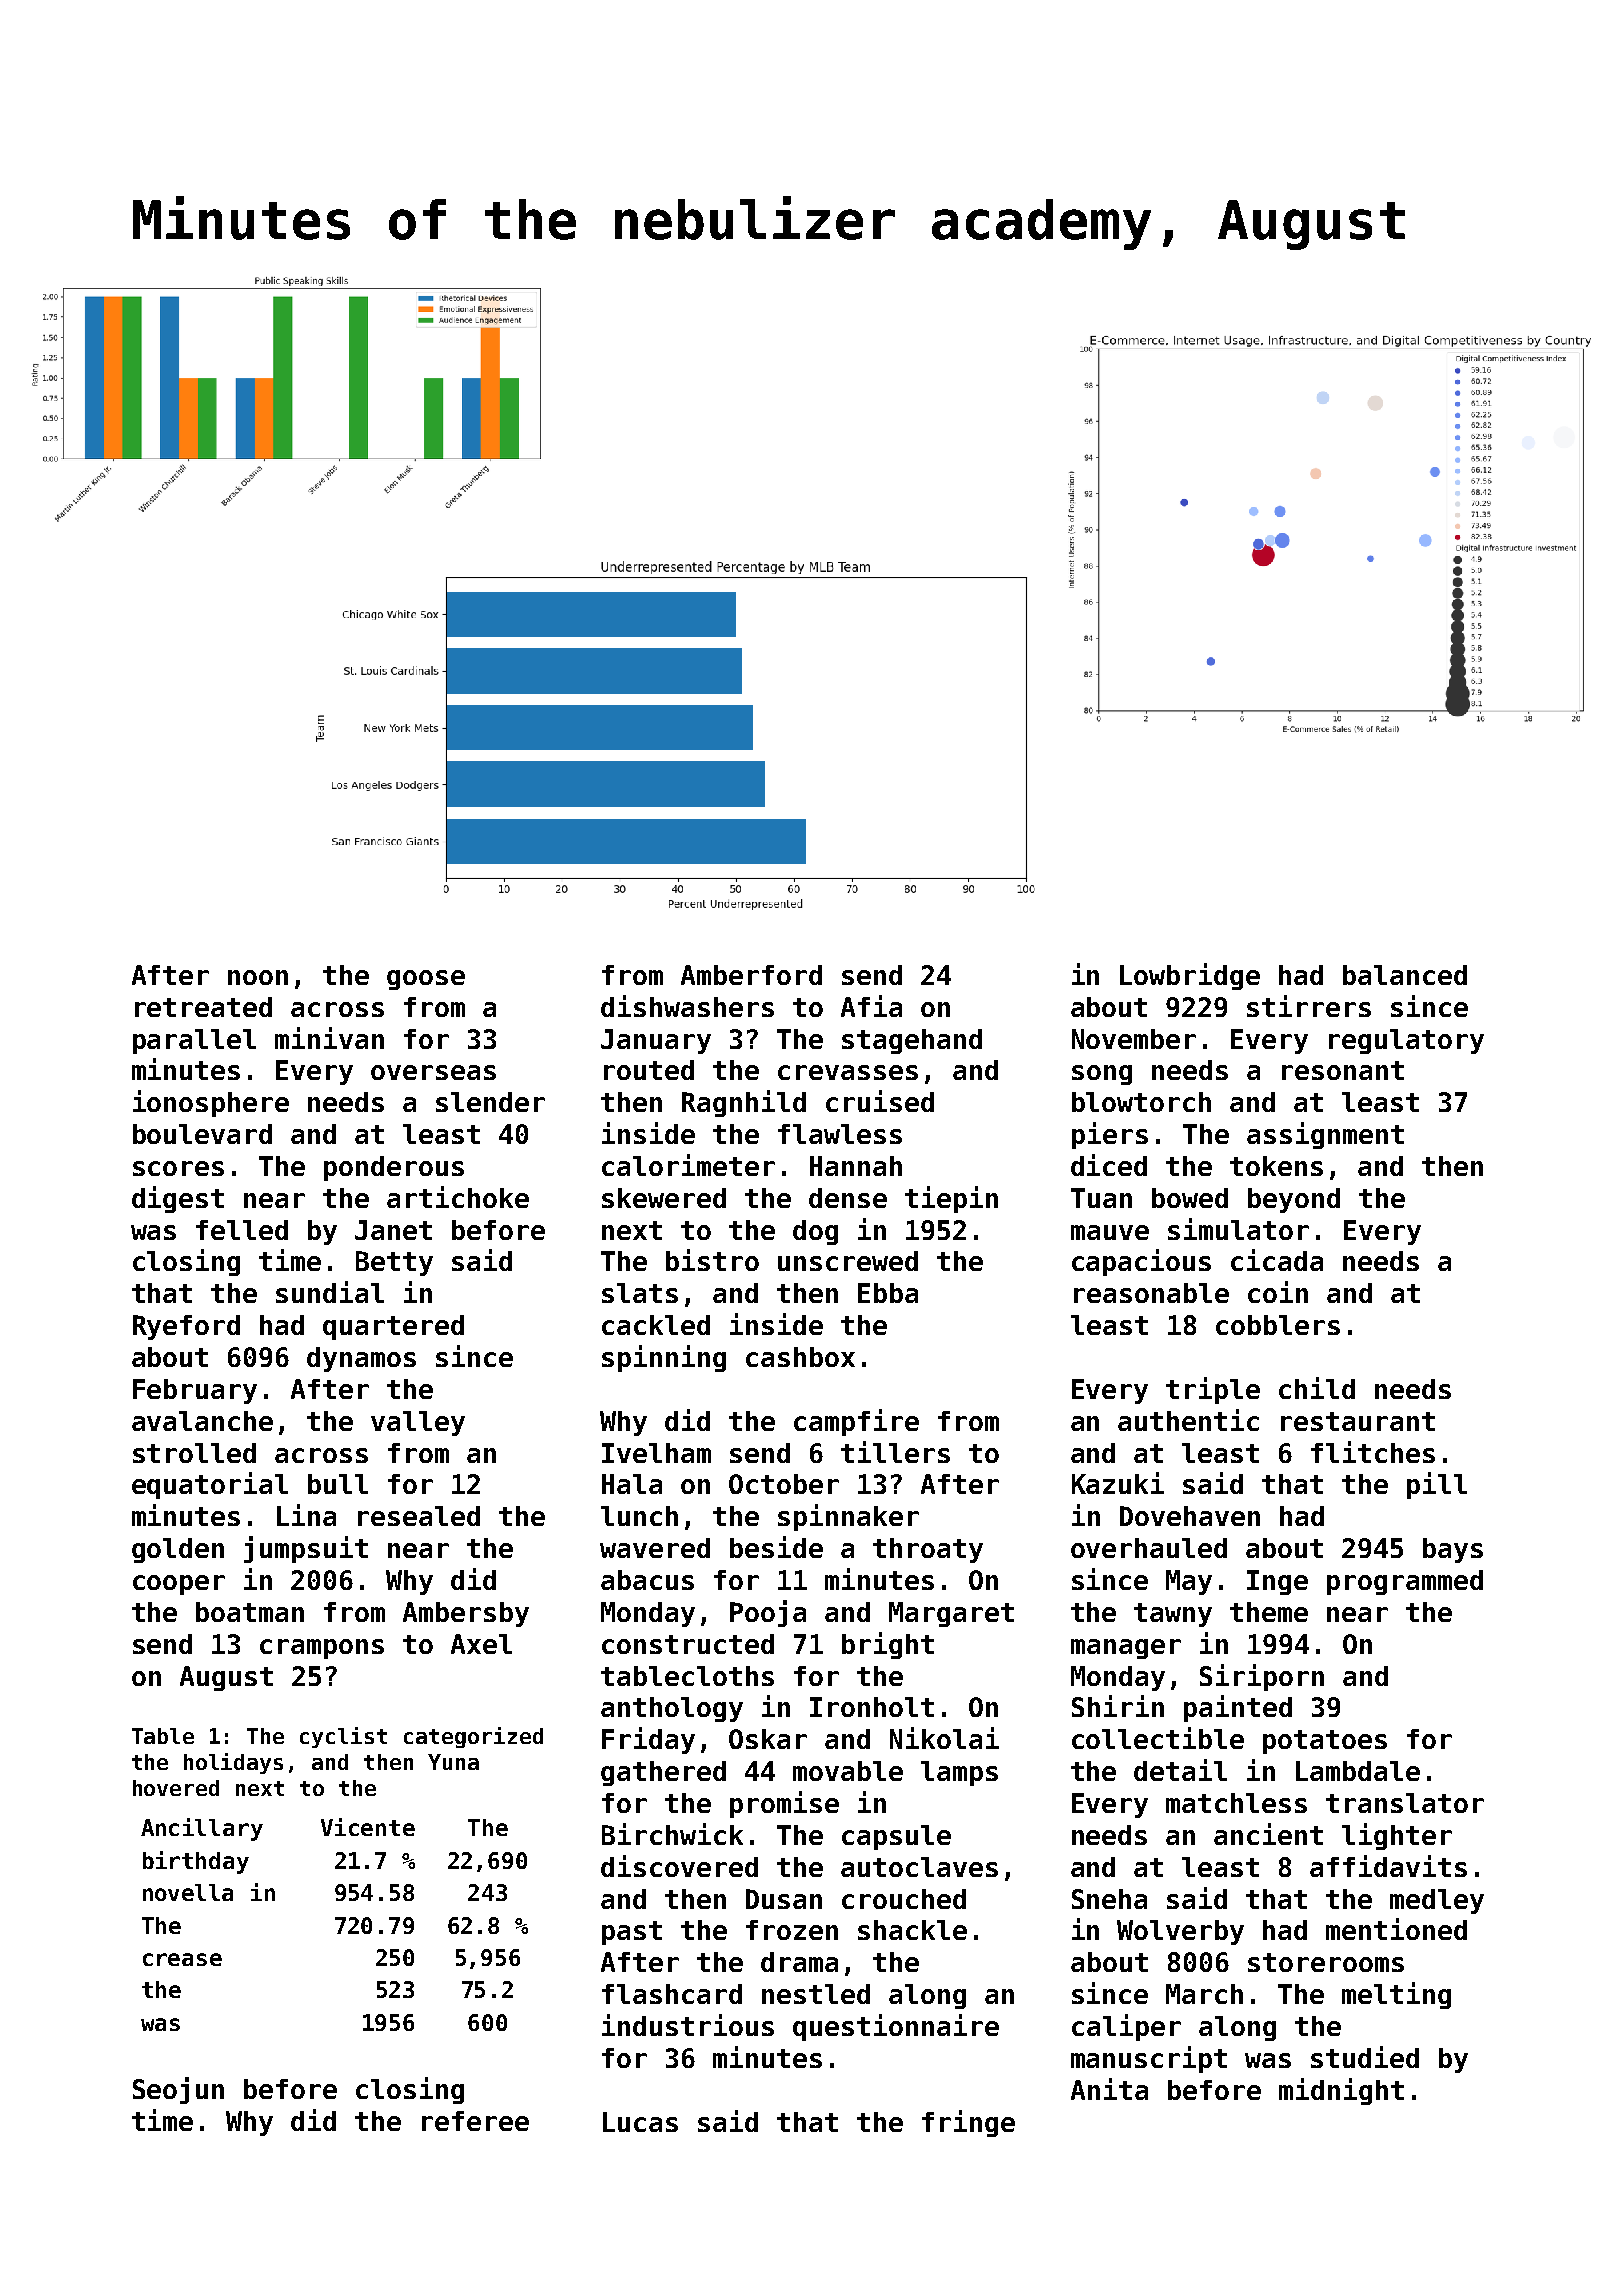 The height and width of the document is (2292, 1620). What do you see at coordinates (329, 1038) in the document?
I see `minivan` at bounding box center [329, 1038].
